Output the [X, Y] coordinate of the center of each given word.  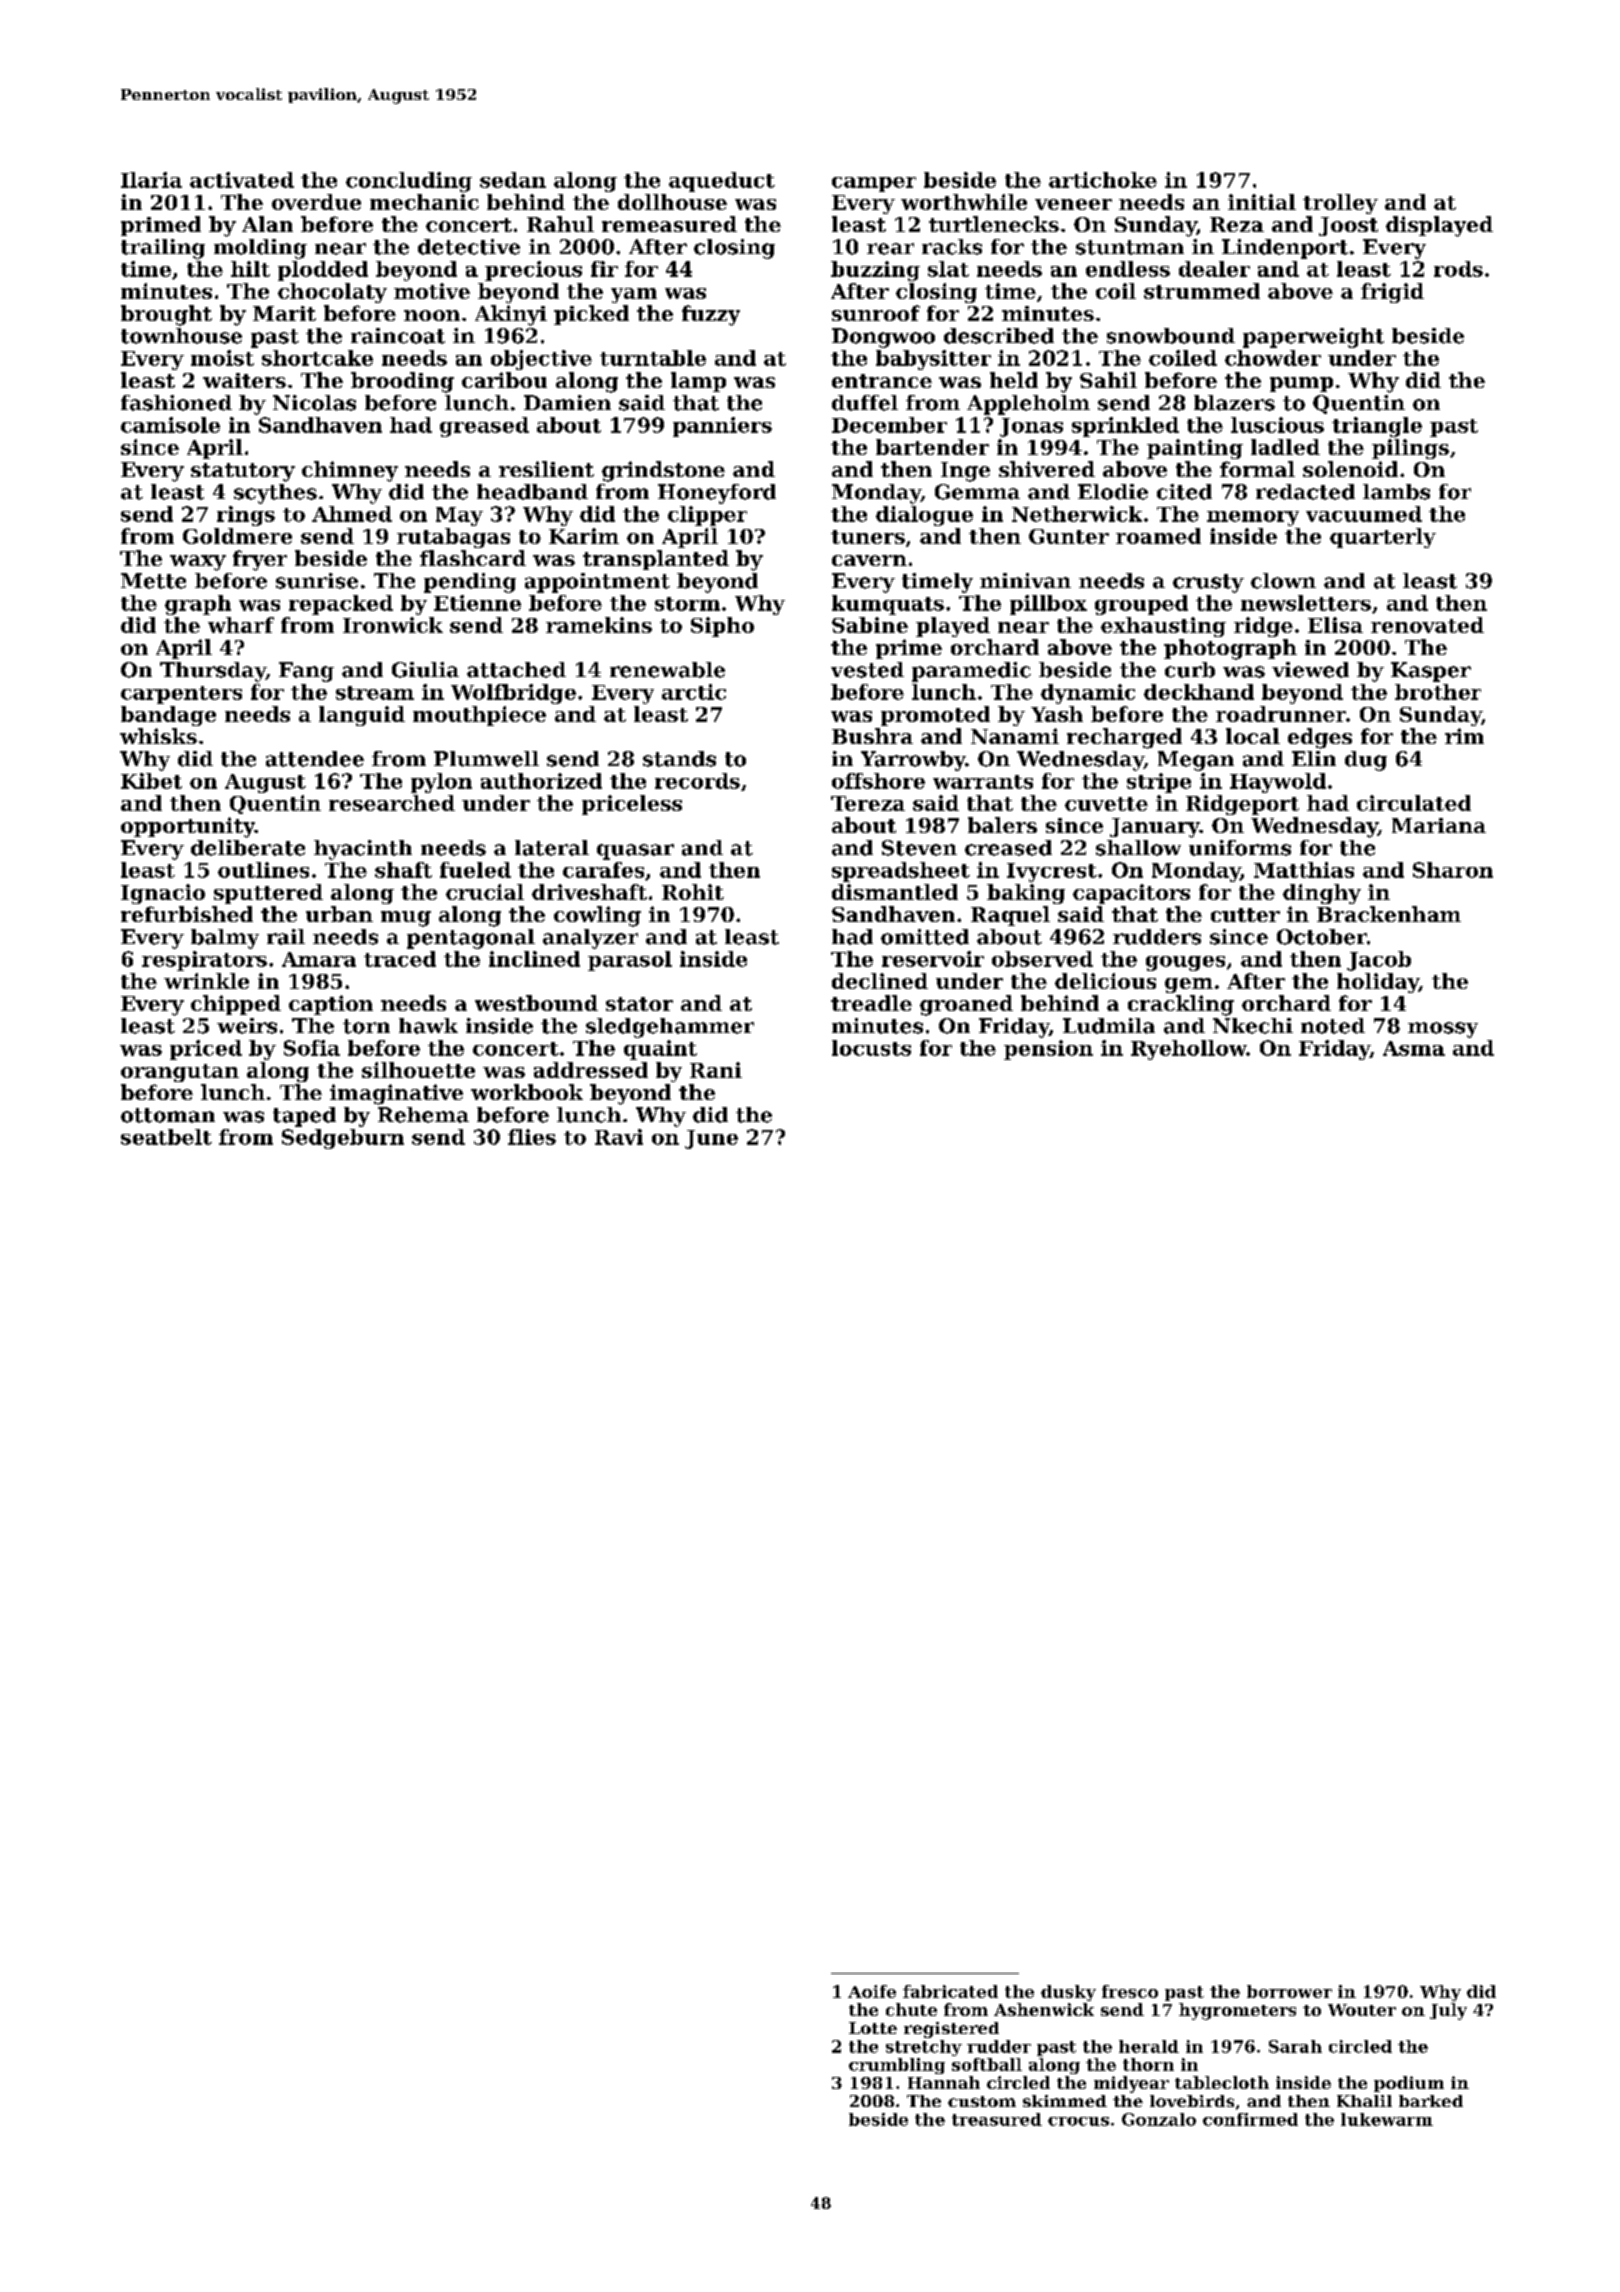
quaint [660, 1050]
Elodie [1113, 492]
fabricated [950, 1991]
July [1448, 2011]
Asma [1414, 1048]
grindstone [663, 471]
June [711, 1139]
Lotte [873, 2028]
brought [166, 315]
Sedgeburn [343, 1139]
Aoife [872, 1991]
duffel [865, 403]
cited [1184, 492]
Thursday [213, 672]
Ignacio [163, 894]
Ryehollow [1189, 1050]
